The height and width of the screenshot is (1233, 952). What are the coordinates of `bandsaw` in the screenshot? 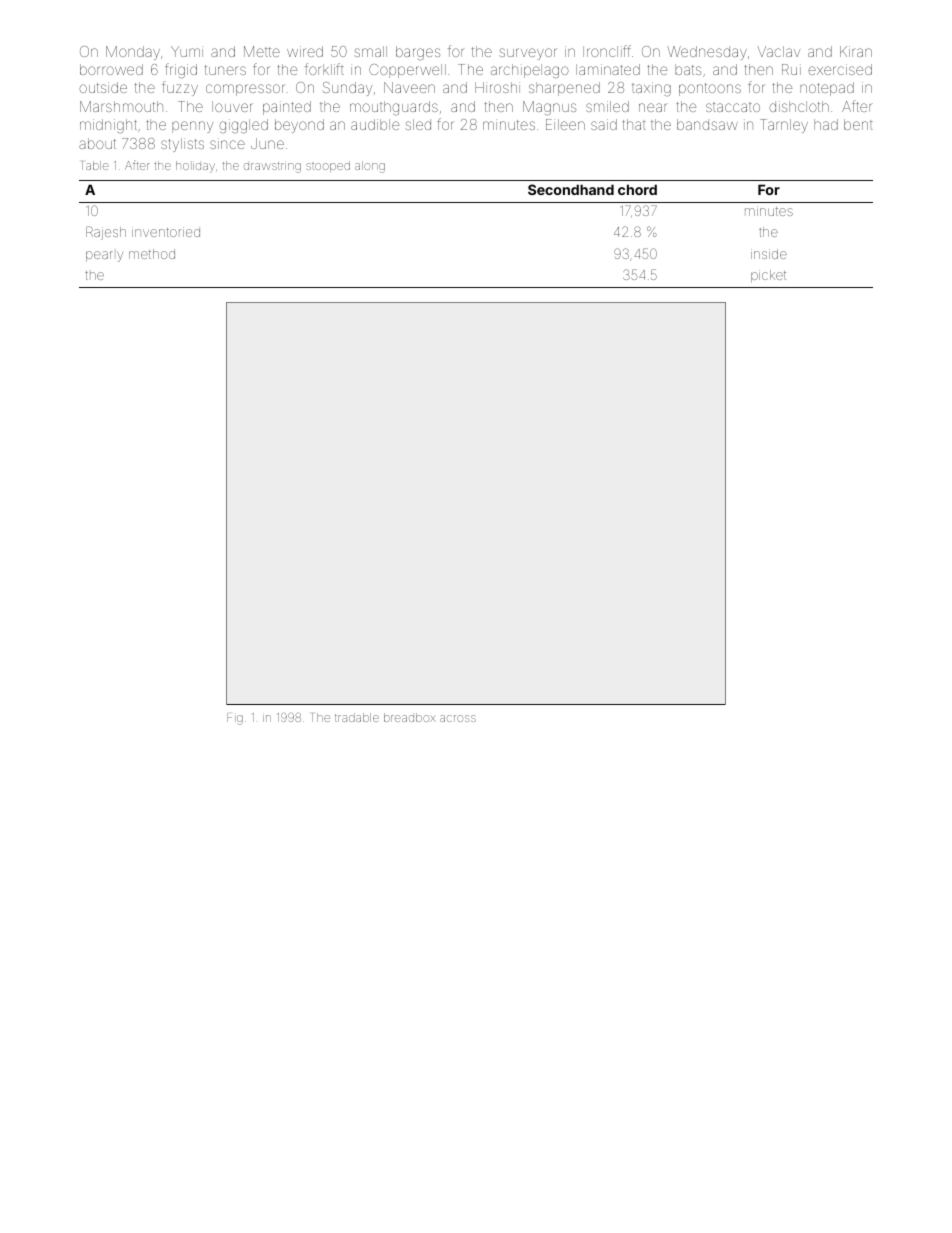 It's located at (707, 124).
